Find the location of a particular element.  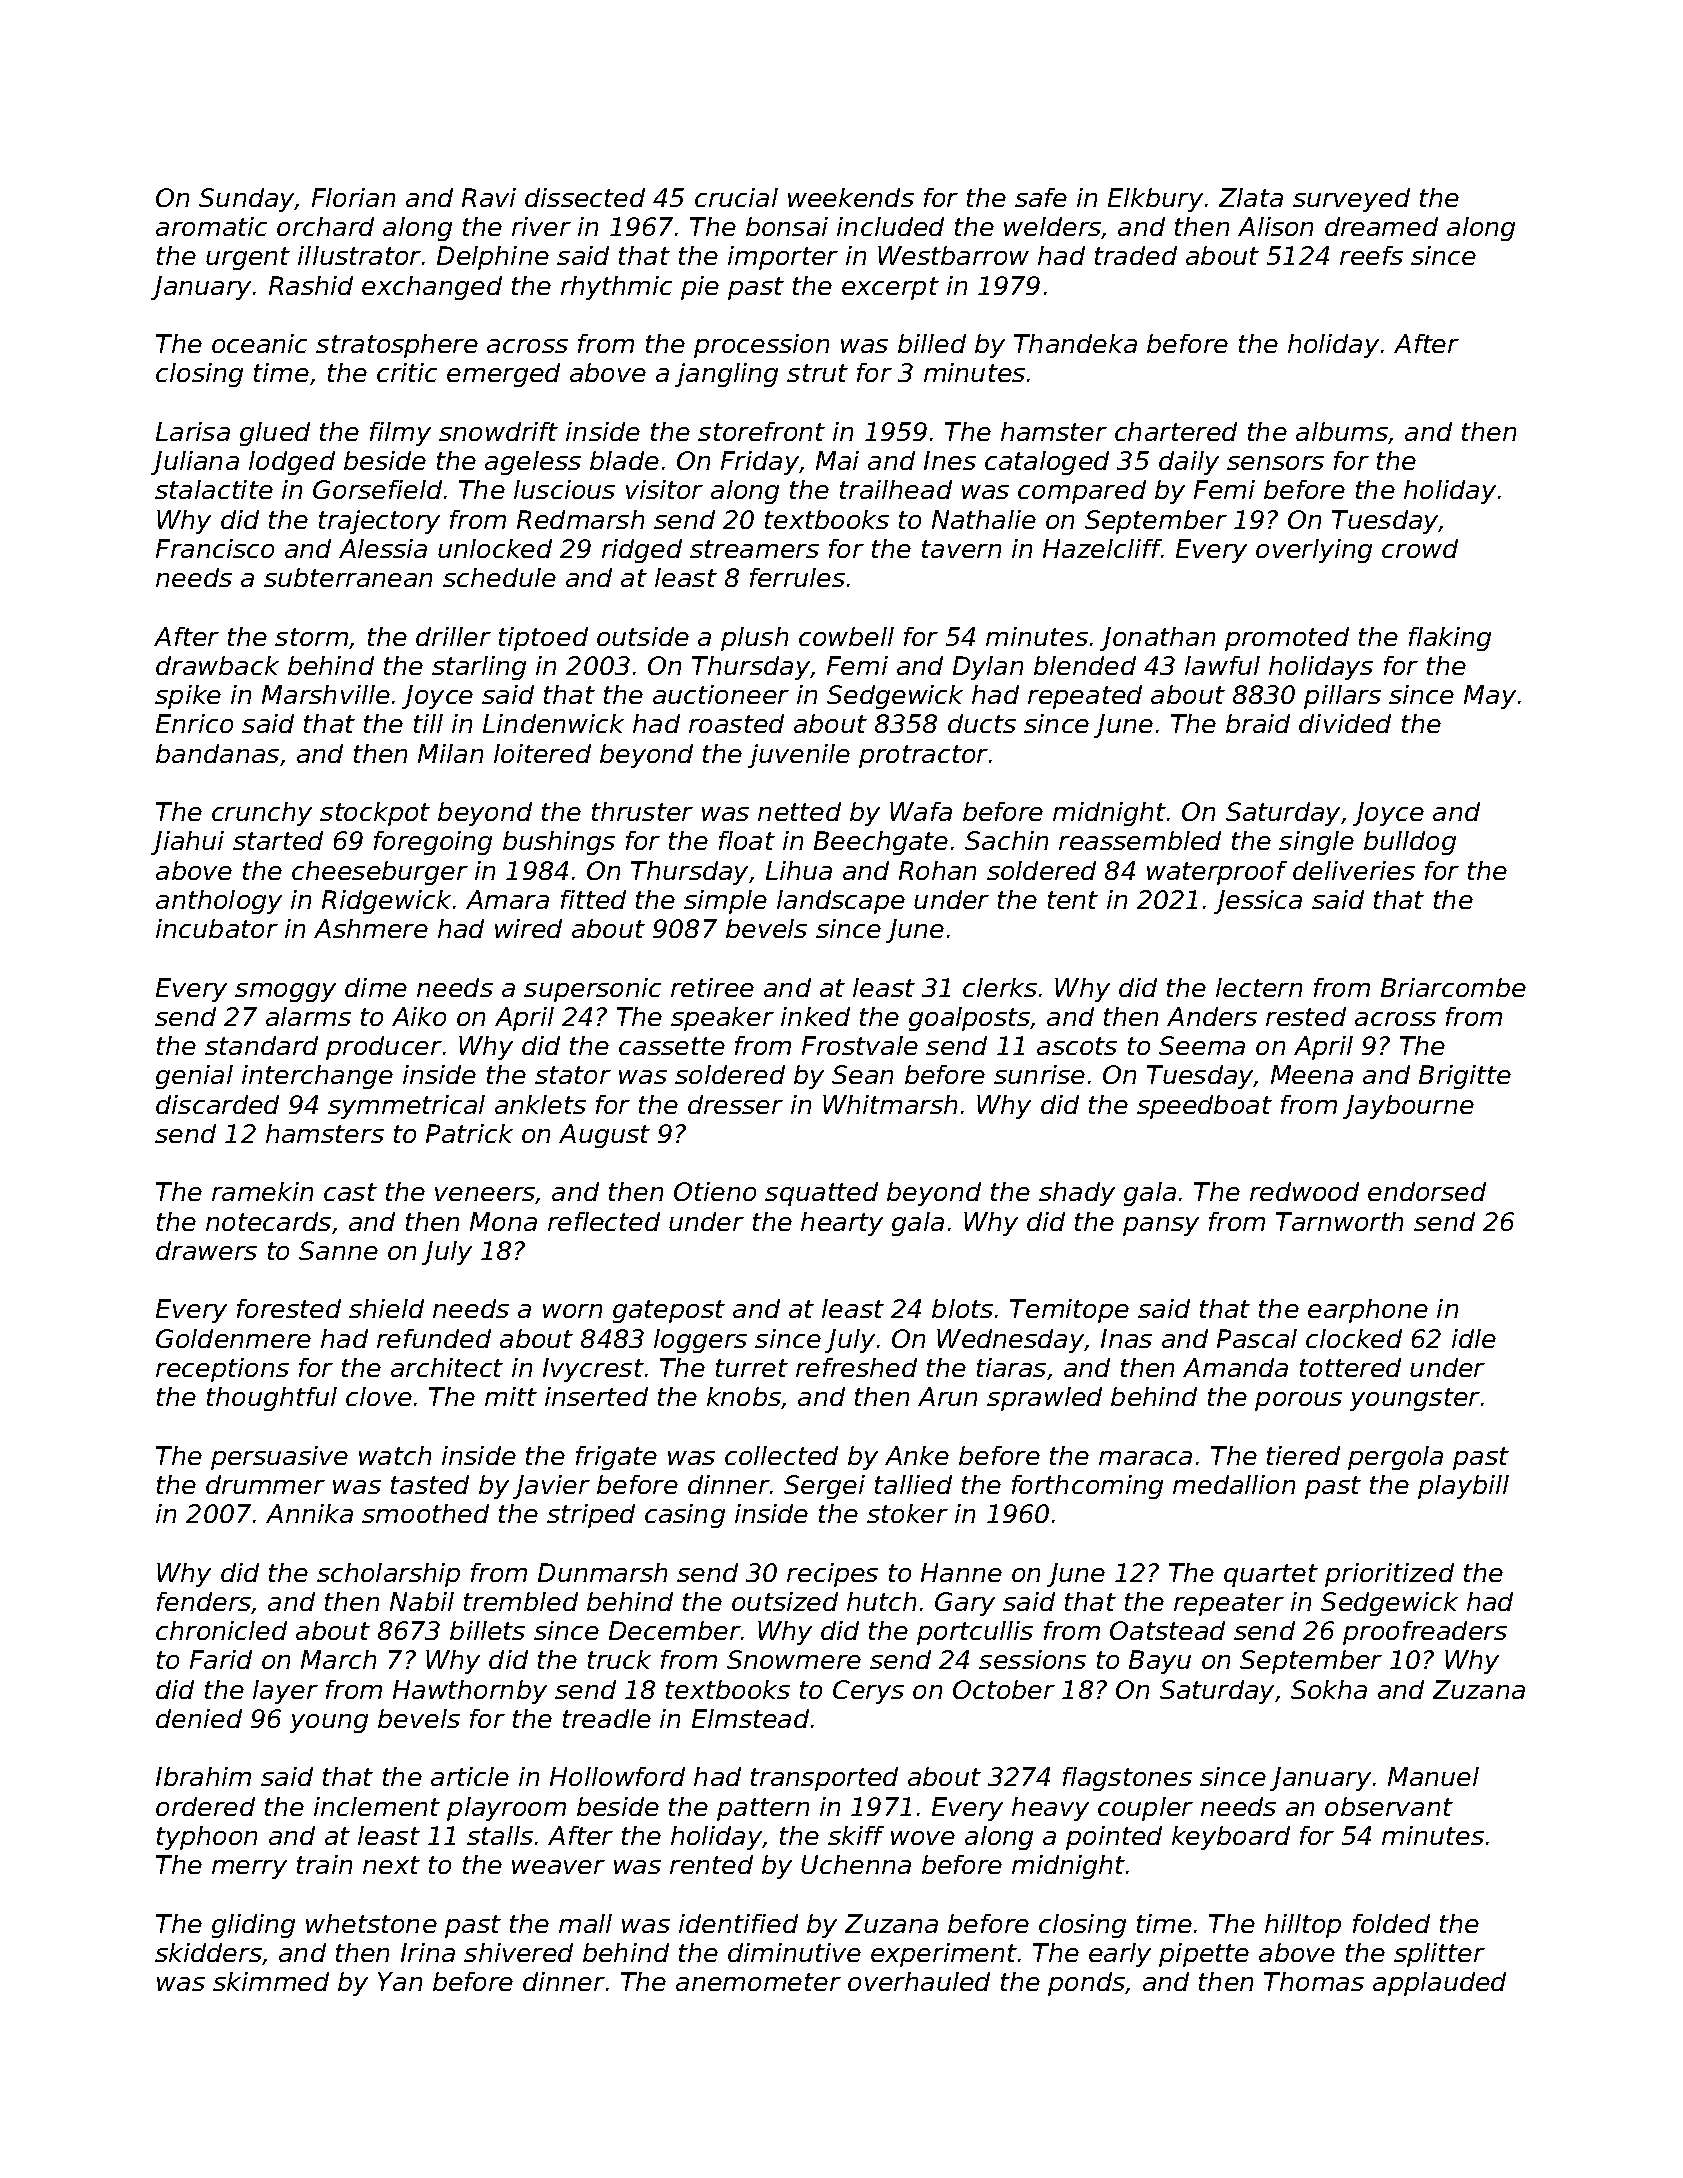

Ines is located at coordinates (950, 460).
